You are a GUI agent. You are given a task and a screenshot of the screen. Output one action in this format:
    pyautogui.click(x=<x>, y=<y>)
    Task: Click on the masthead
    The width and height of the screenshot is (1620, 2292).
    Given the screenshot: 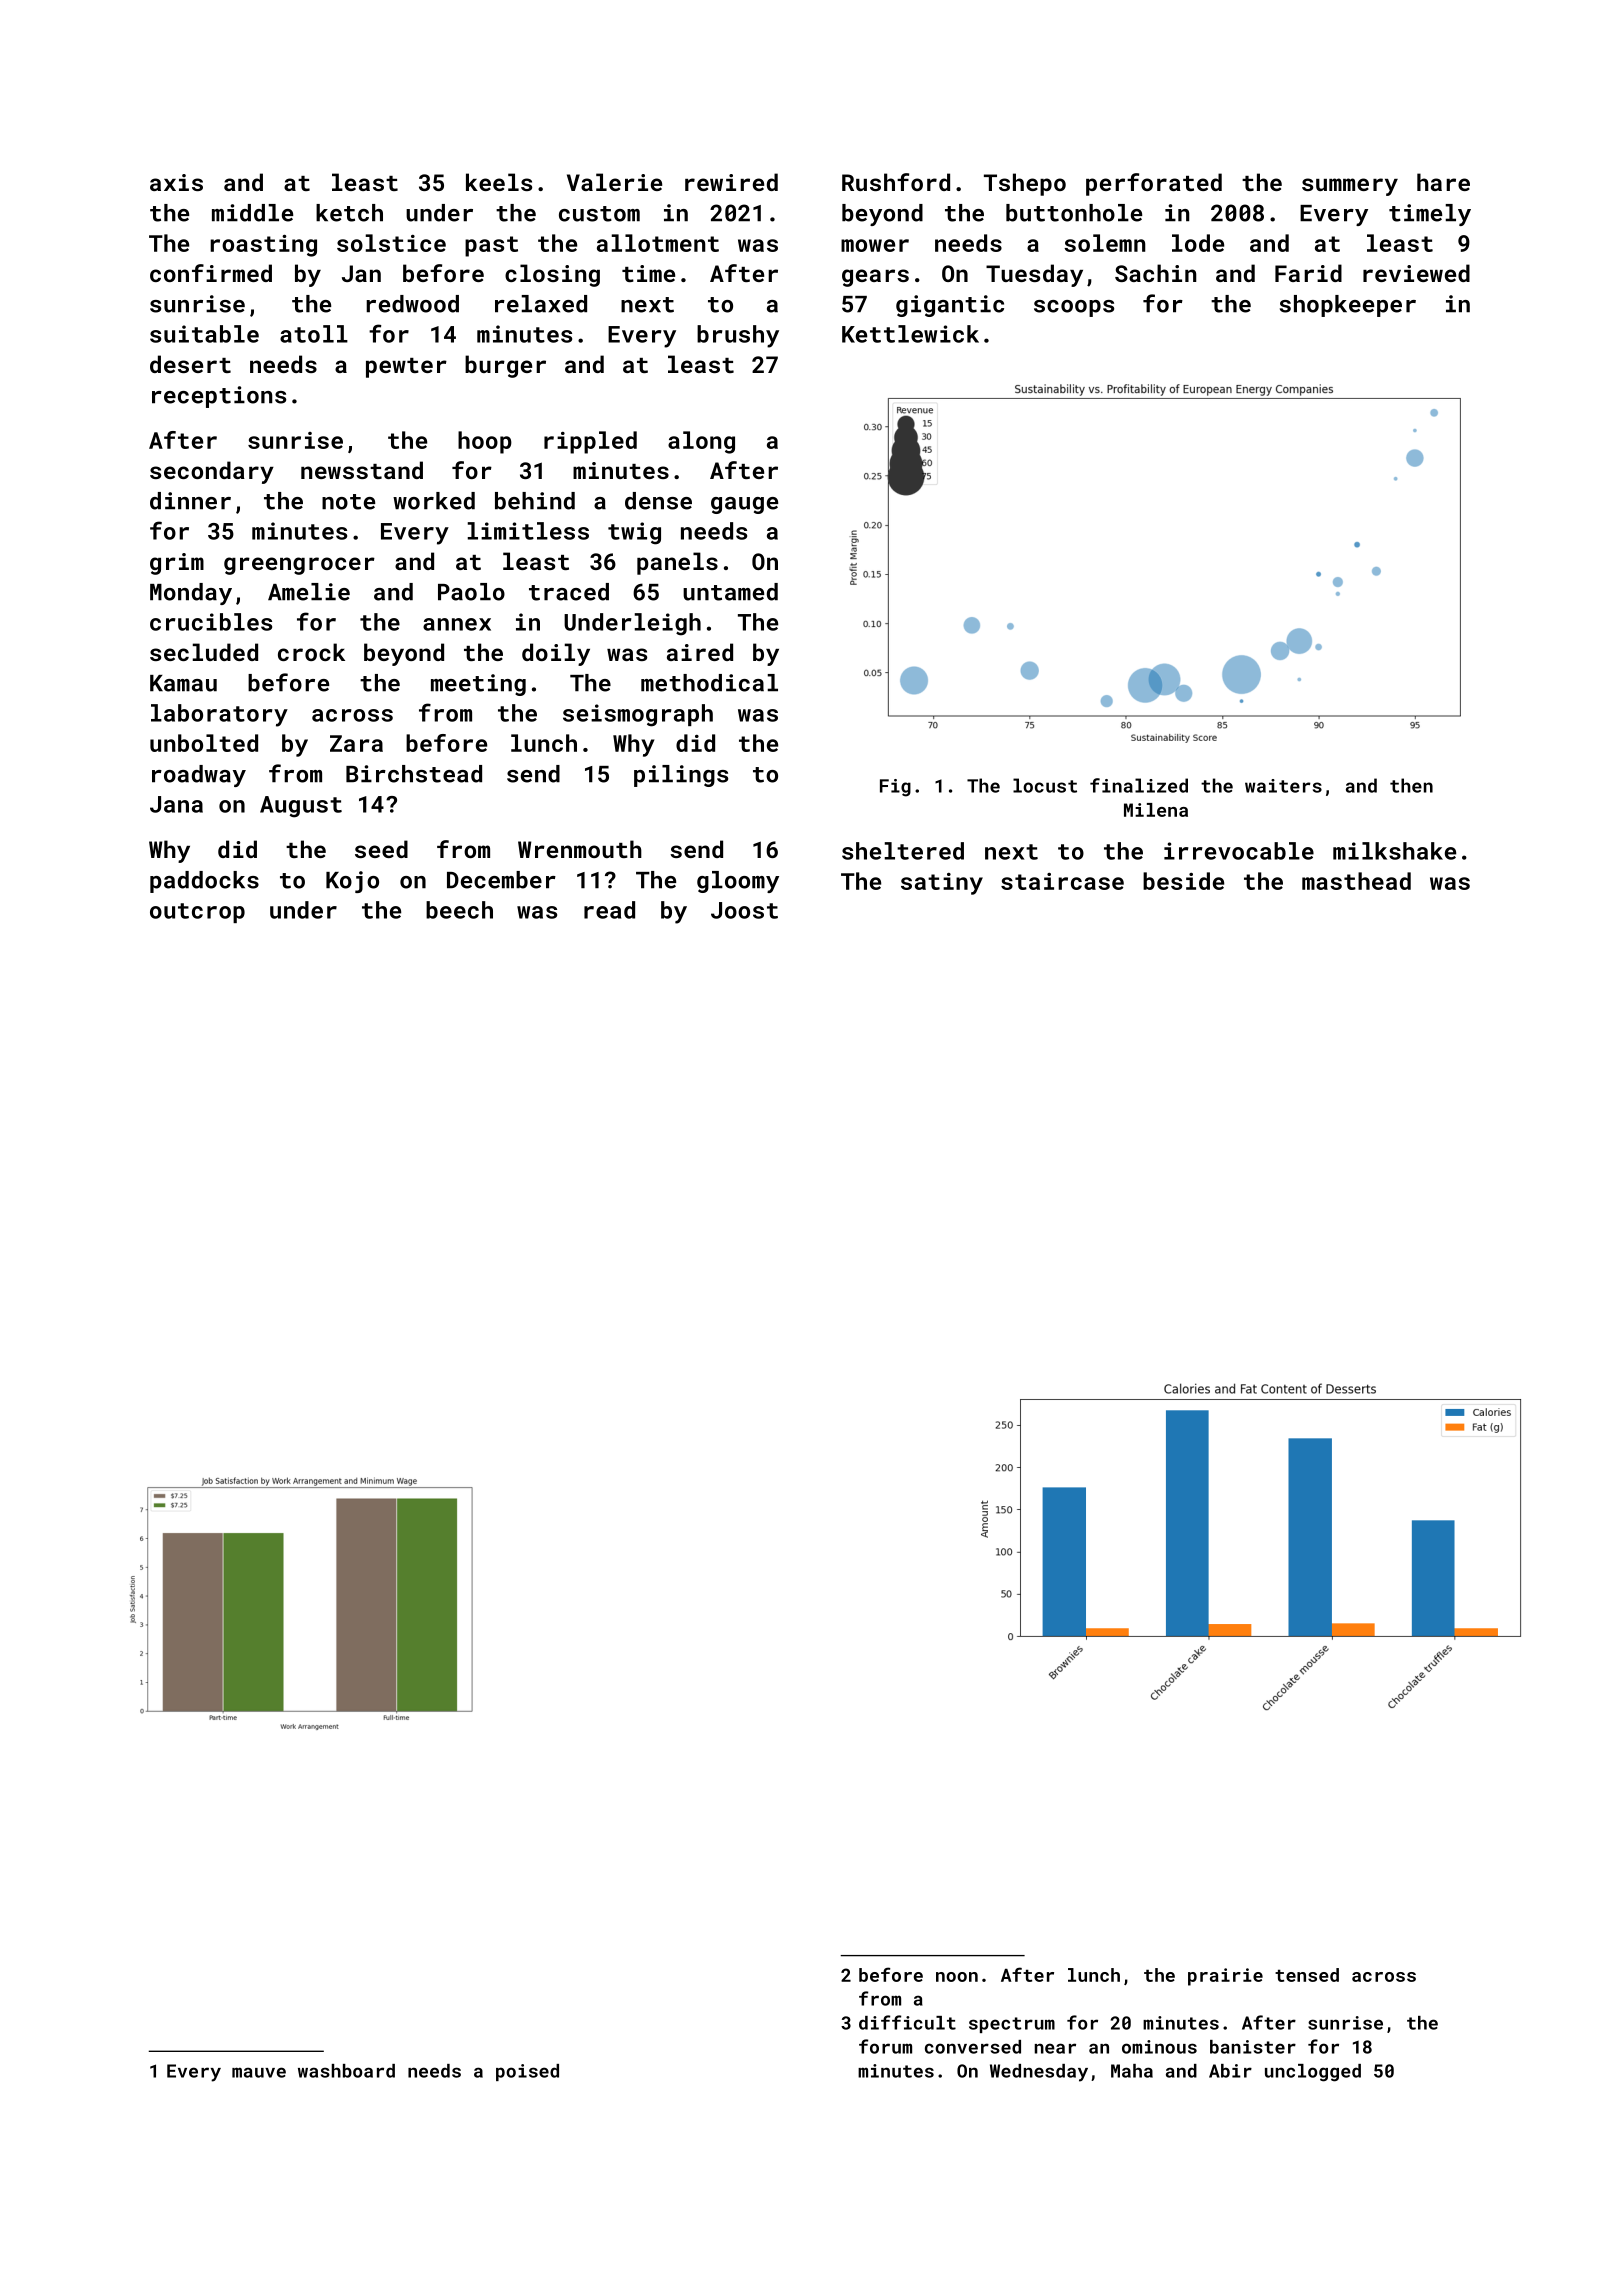 What is the action you would take?
    pyautogui.click(x=1356, y=881)
